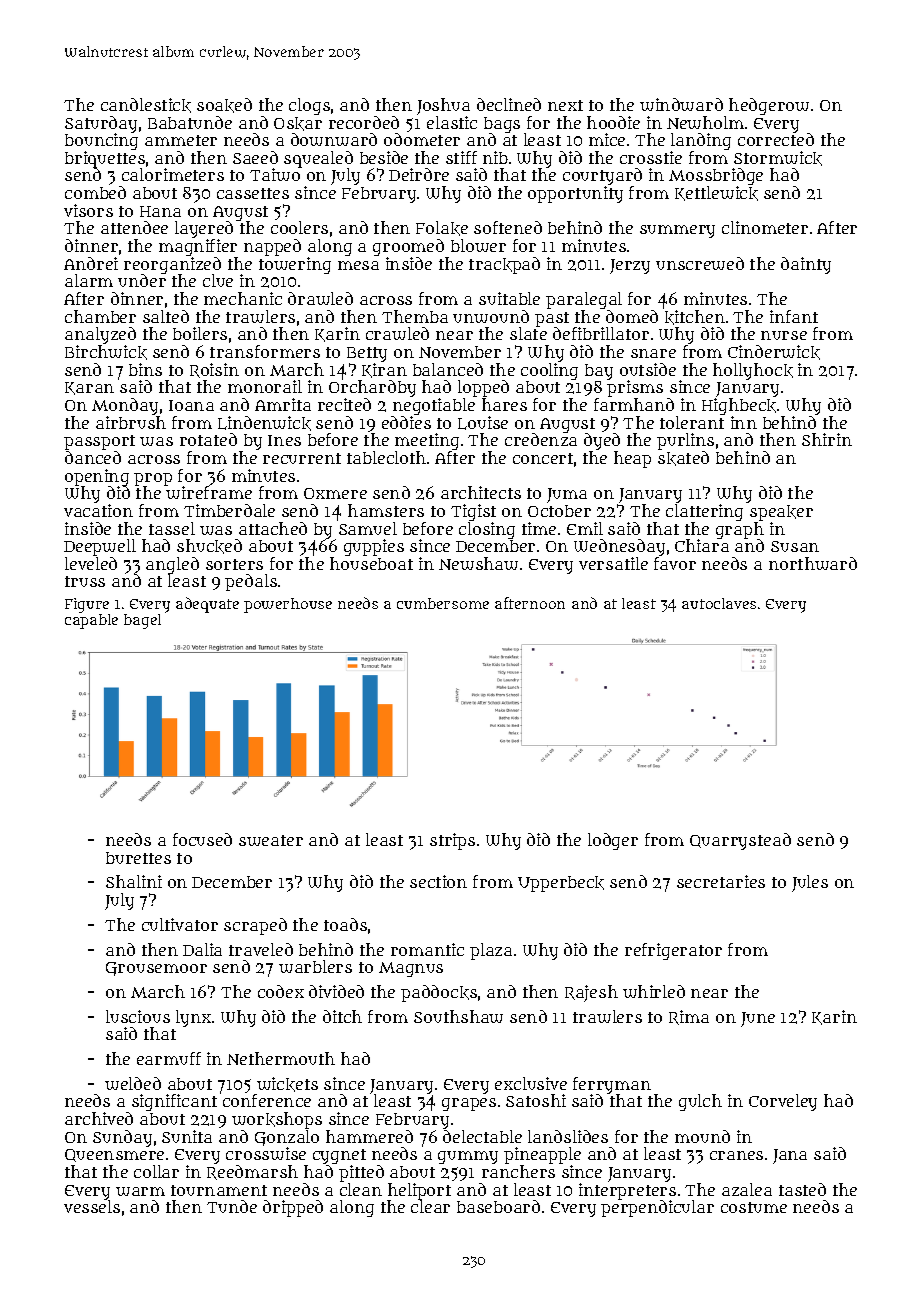 Image resolution: width=924 pixels, height=1314 pixels. What do you see at coordinates (92, 1207) in the image?
I see `vessels` at bounding box center [92, 1207].
